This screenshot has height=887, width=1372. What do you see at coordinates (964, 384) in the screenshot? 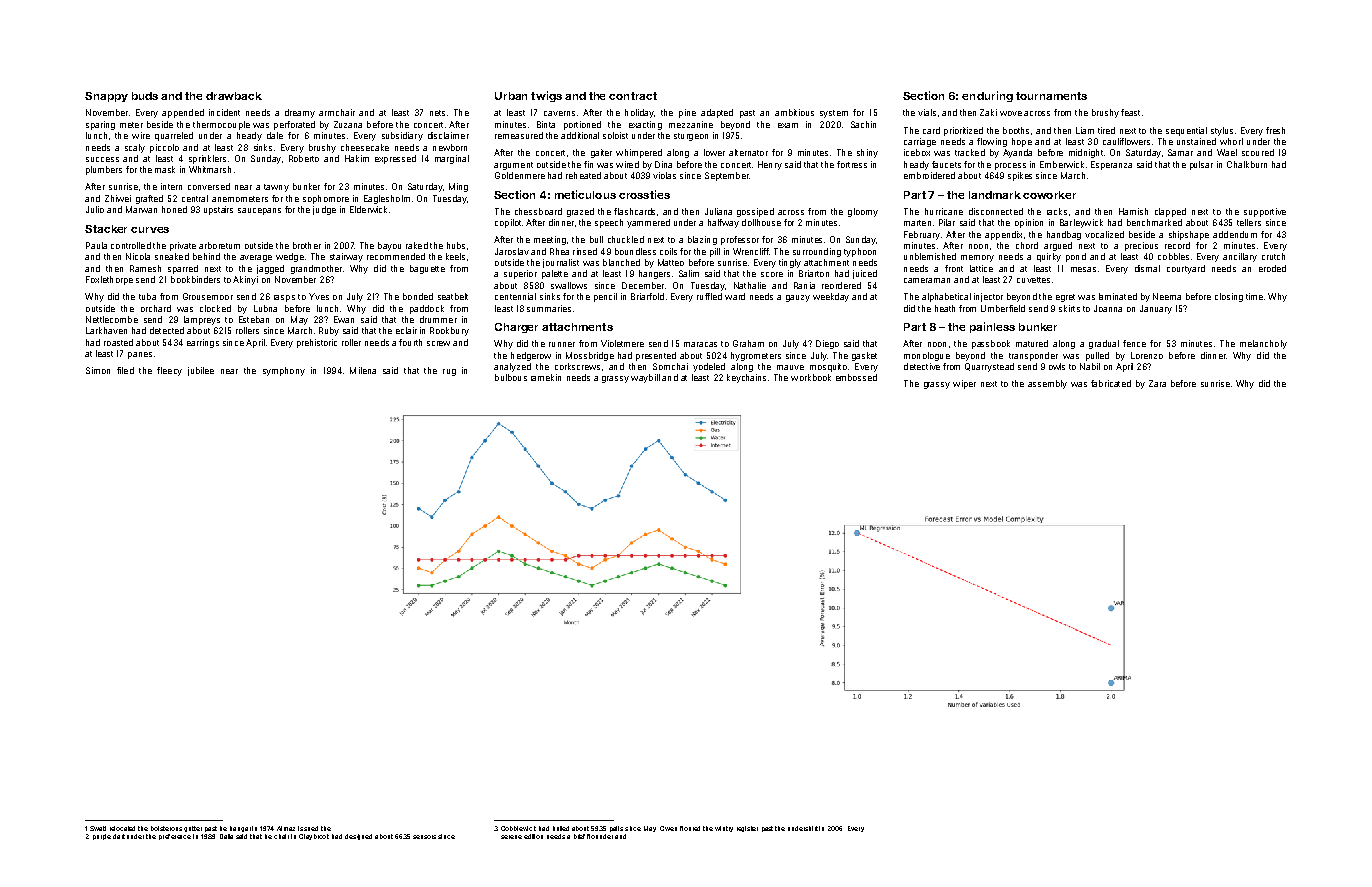
I see `wiper` at bounding box center [964, 384].
